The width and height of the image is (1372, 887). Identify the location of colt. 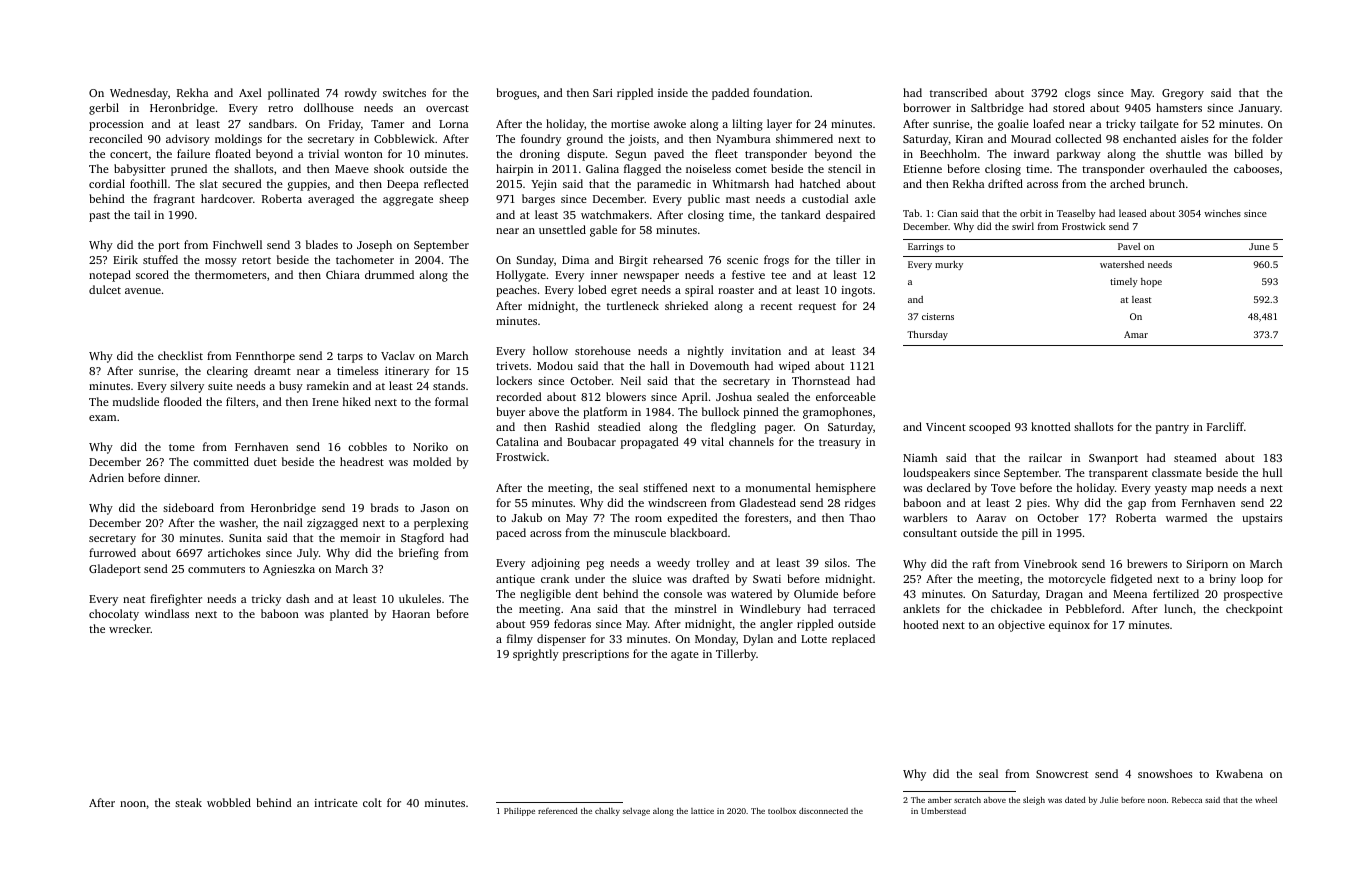
(372, 802).
